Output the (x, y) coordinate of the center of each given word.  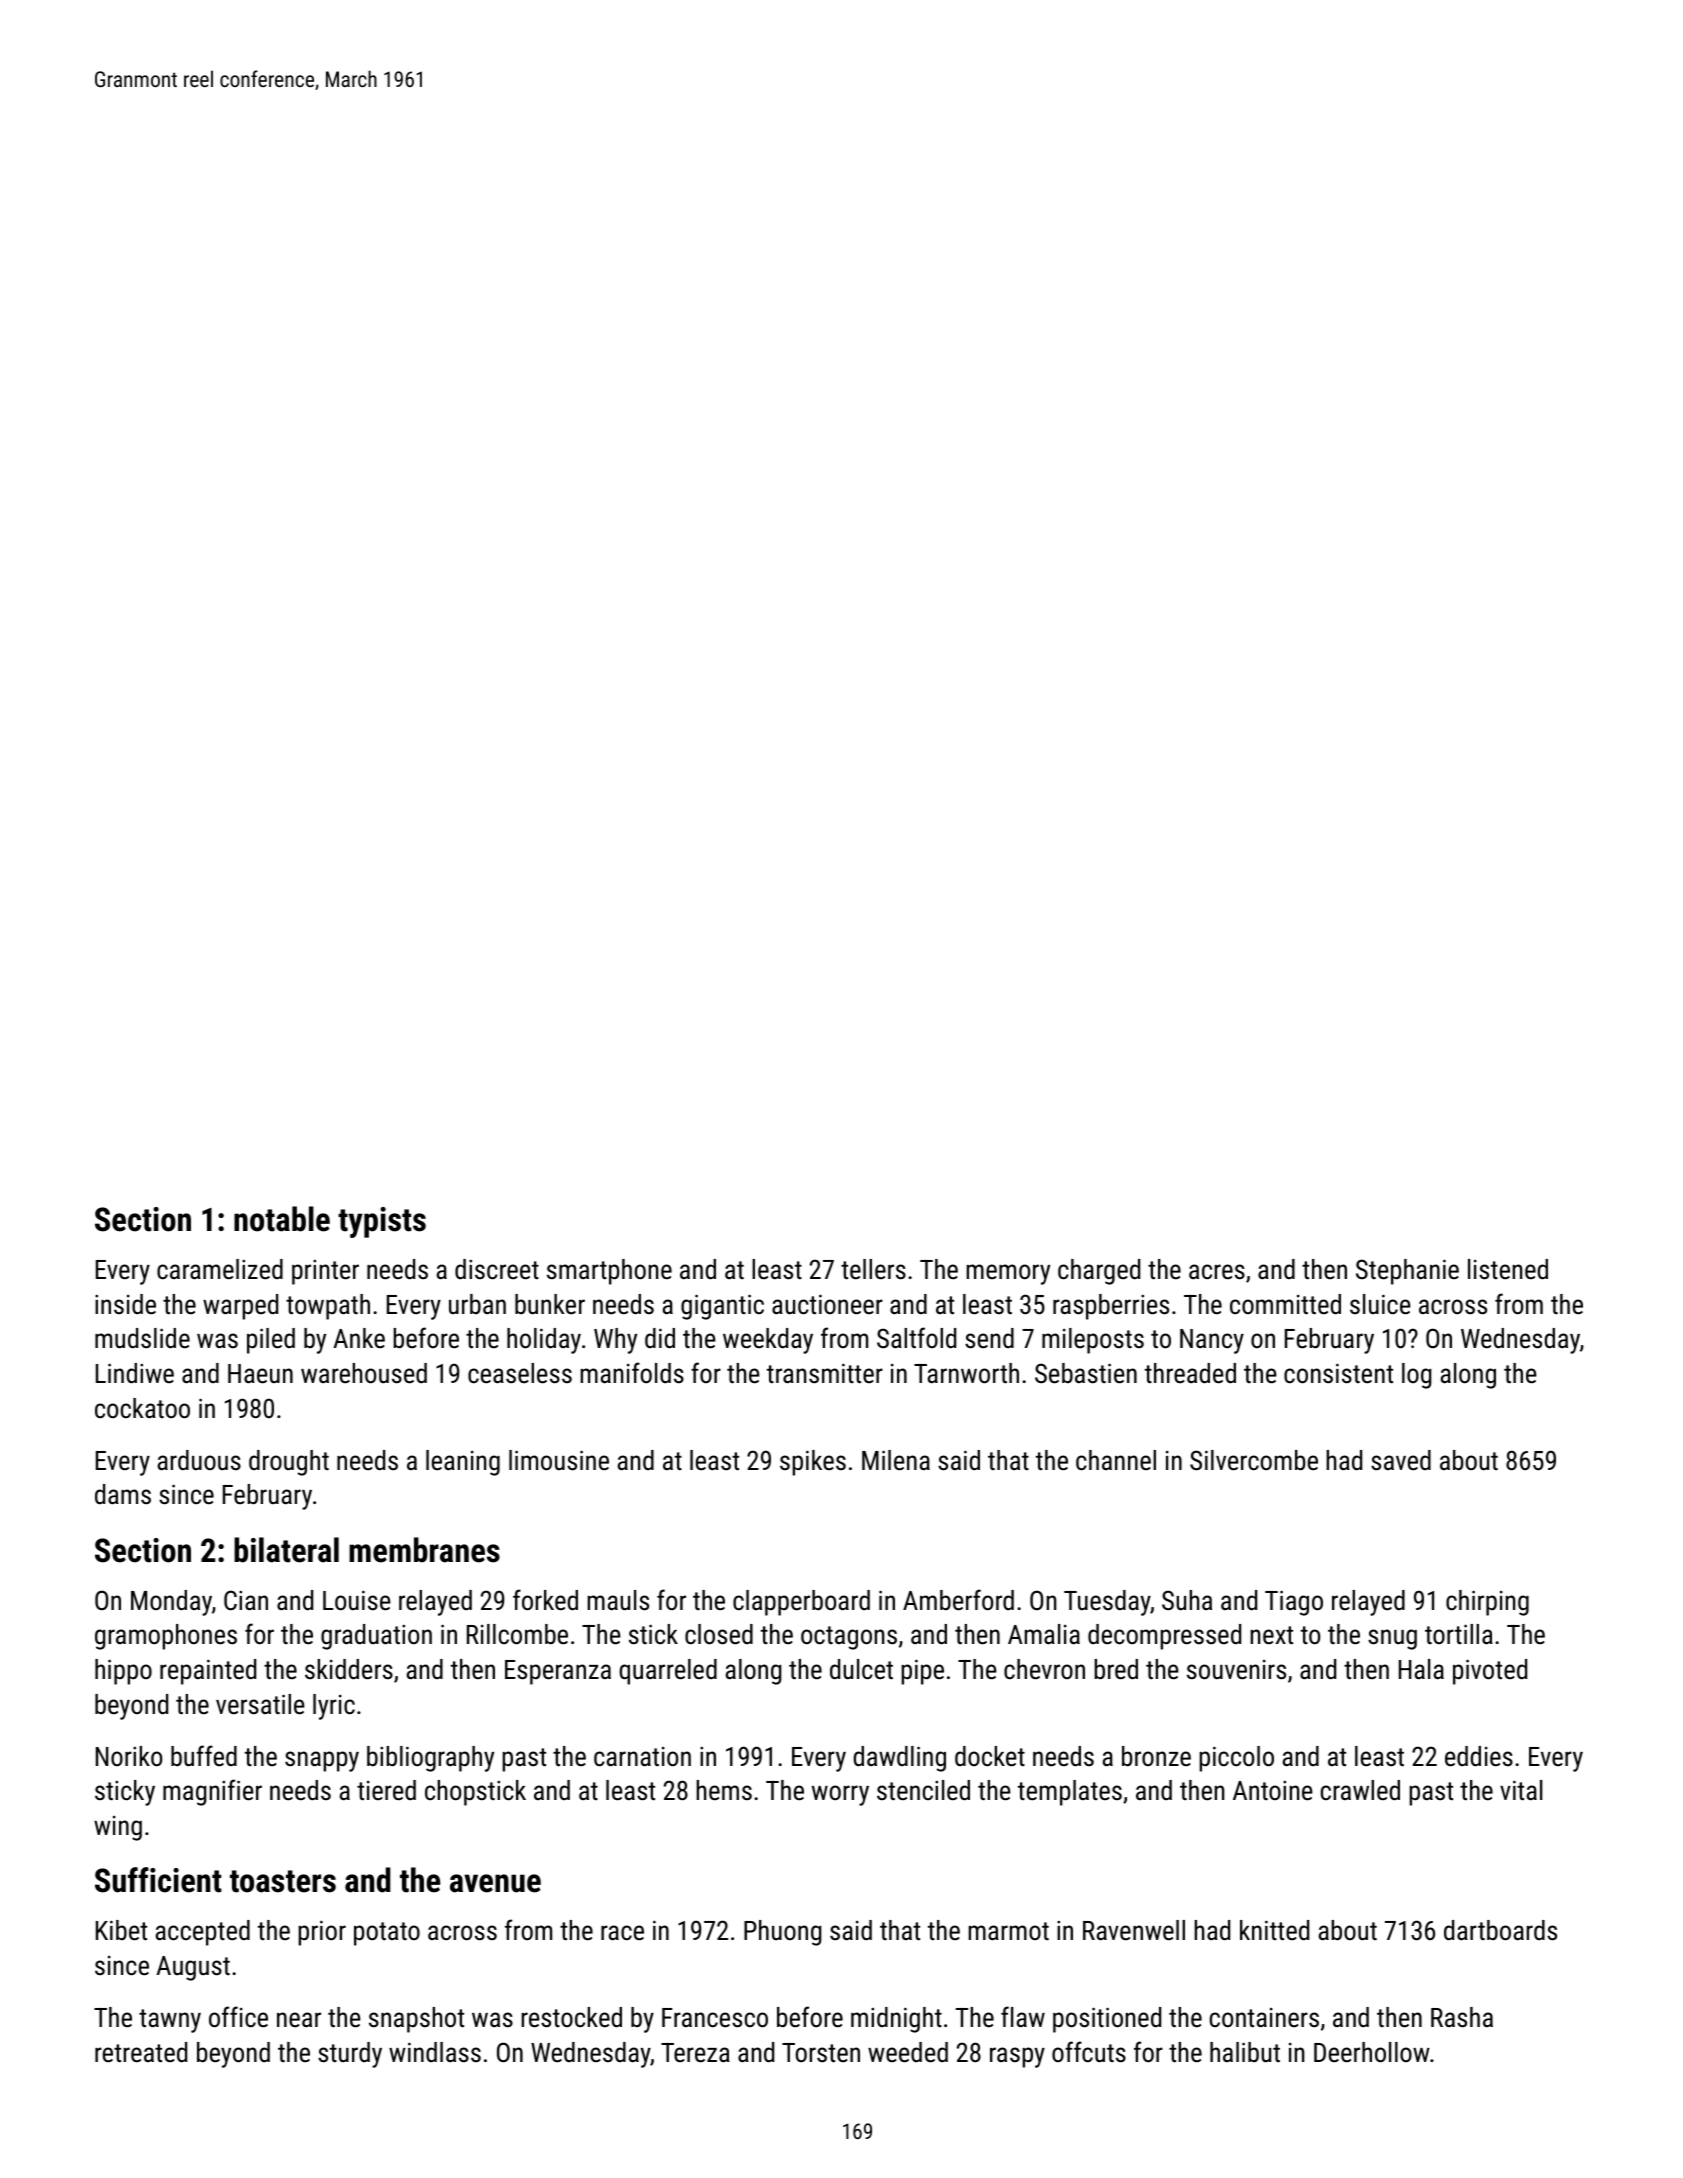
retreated (141, 2052)
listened (1508, 1269)
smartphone (609, 1272)
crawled (1360, 1790)
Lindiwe (135, 1373)
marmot (1008, 1931)
